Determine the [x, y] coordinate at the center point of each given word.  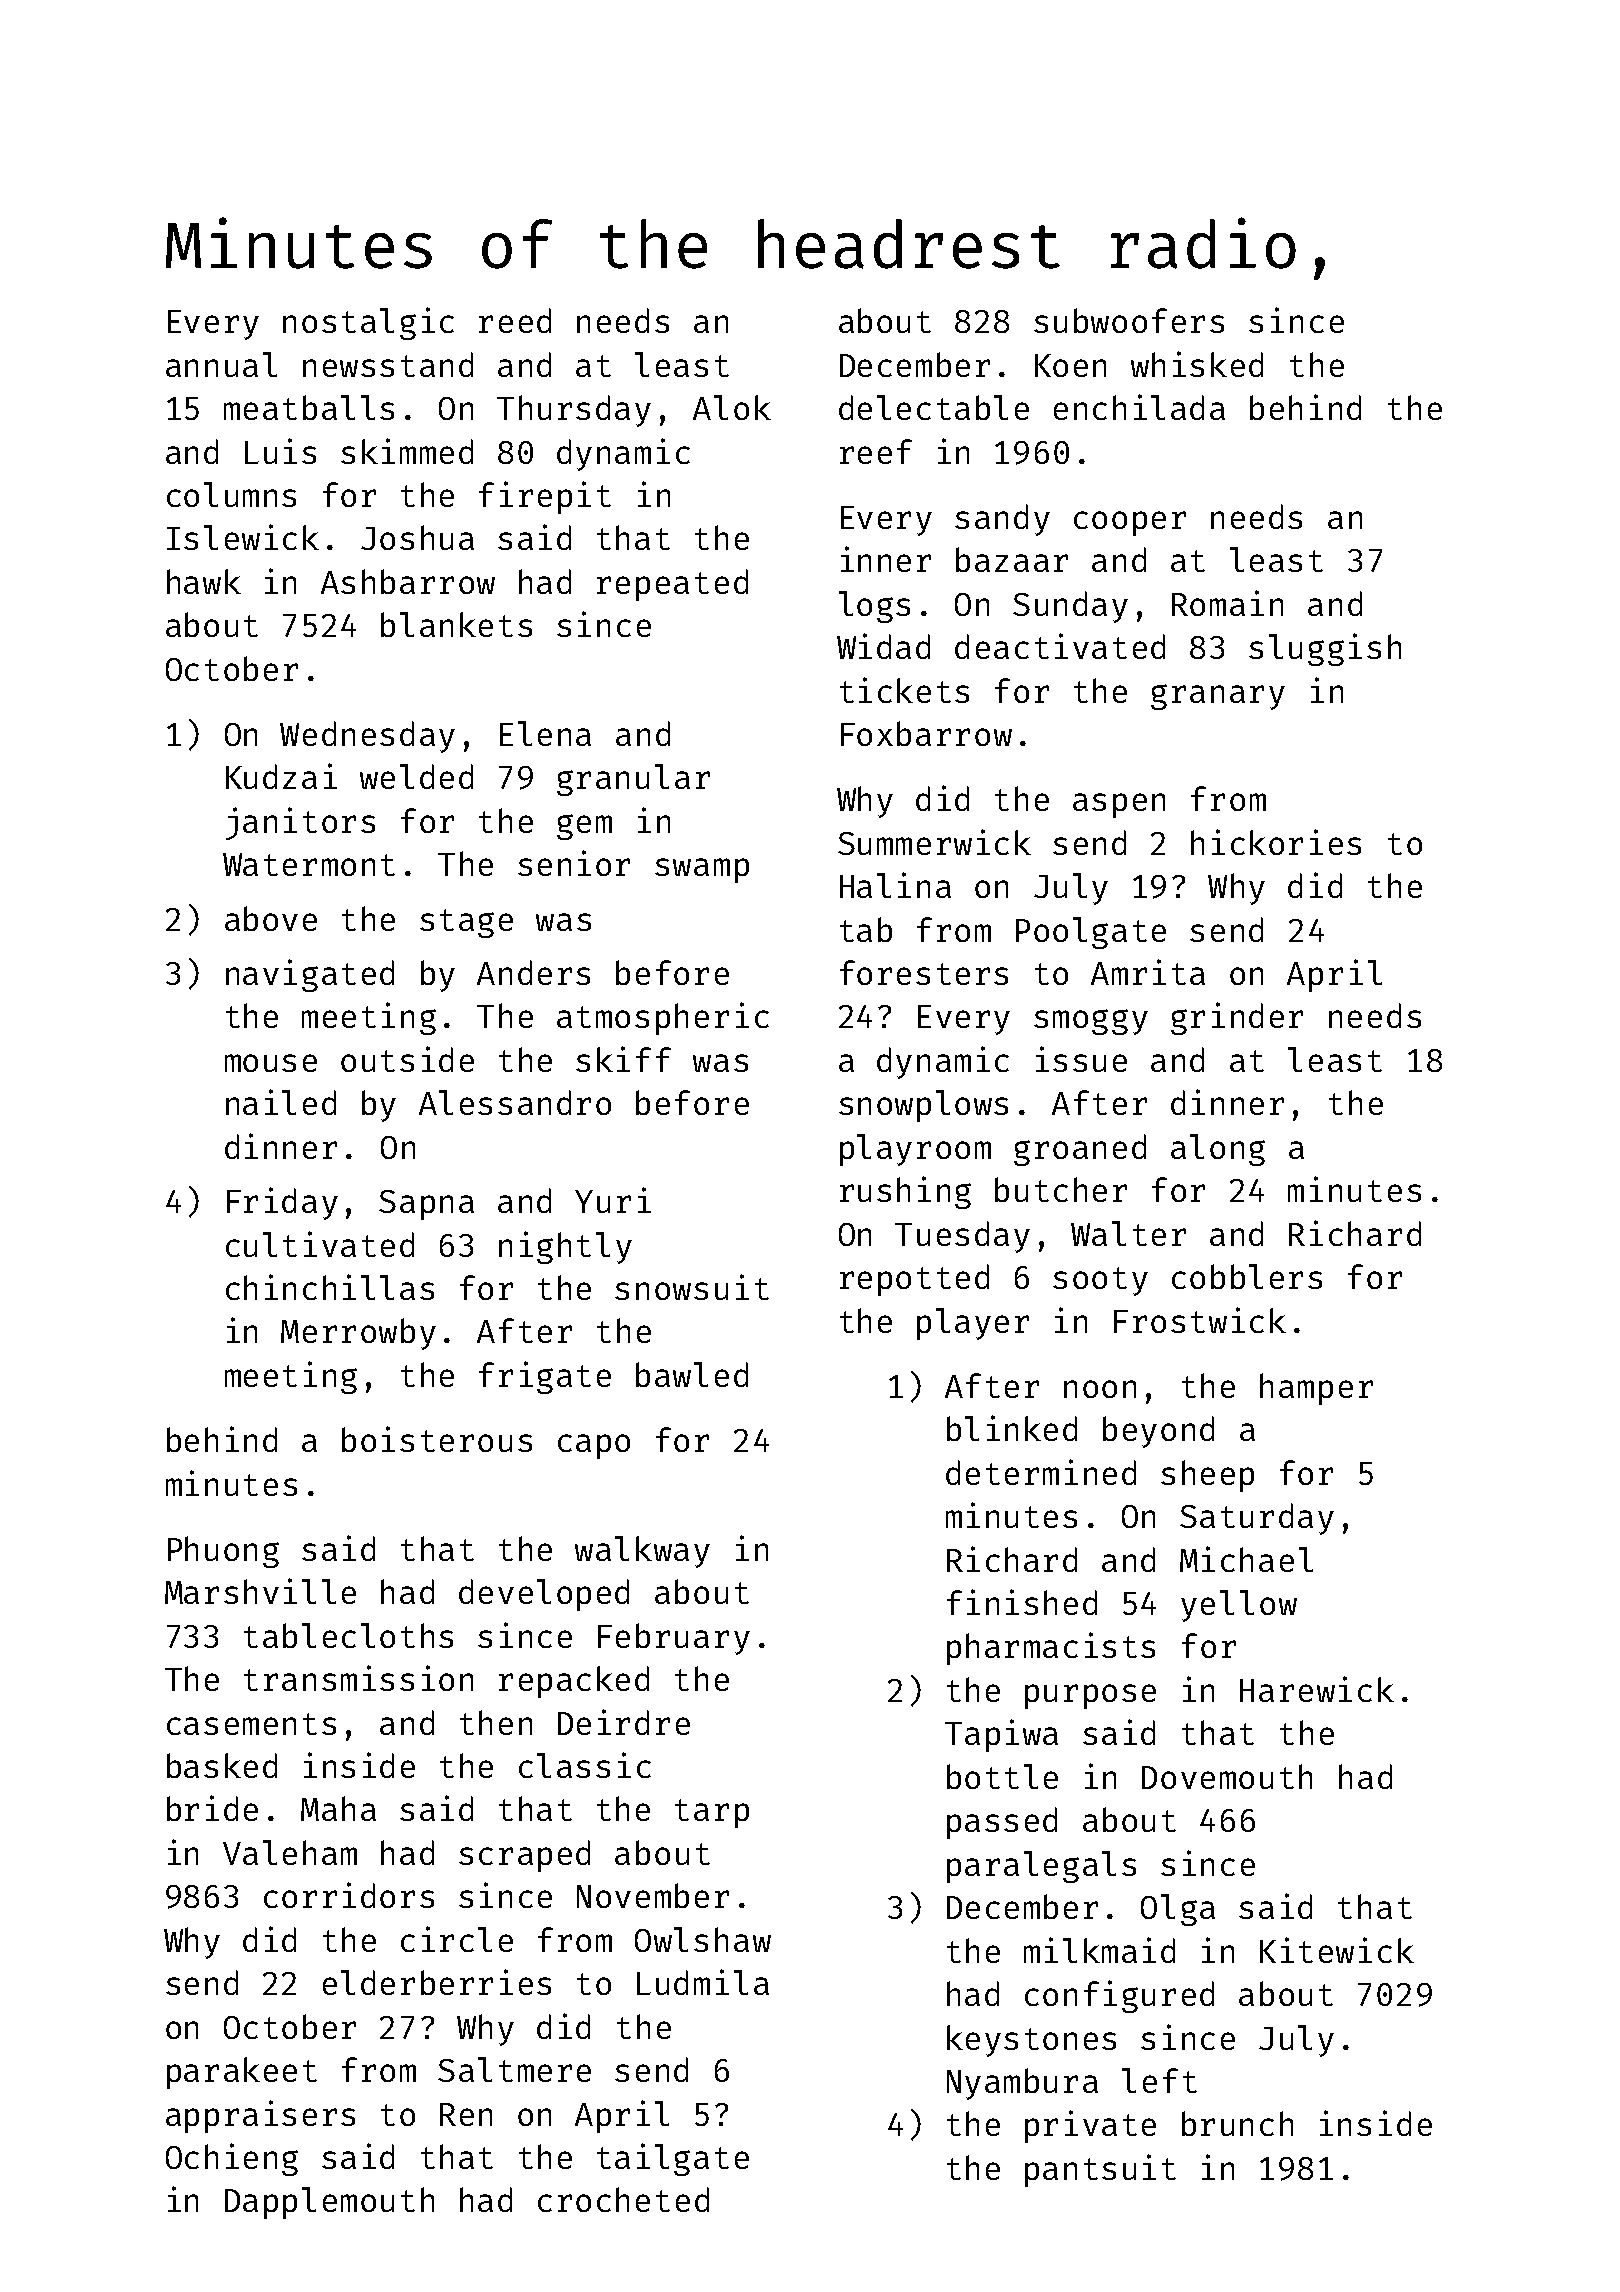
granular [633, 780]
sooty [1100, 1281]
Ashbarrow [408, 581]
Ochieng [232, 2159]
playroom [915, 1150]
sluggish [1325, 649]
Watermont [309, 864]
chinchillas [330, 1287]
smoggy [1091, 1022]
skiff [623, 1059]
